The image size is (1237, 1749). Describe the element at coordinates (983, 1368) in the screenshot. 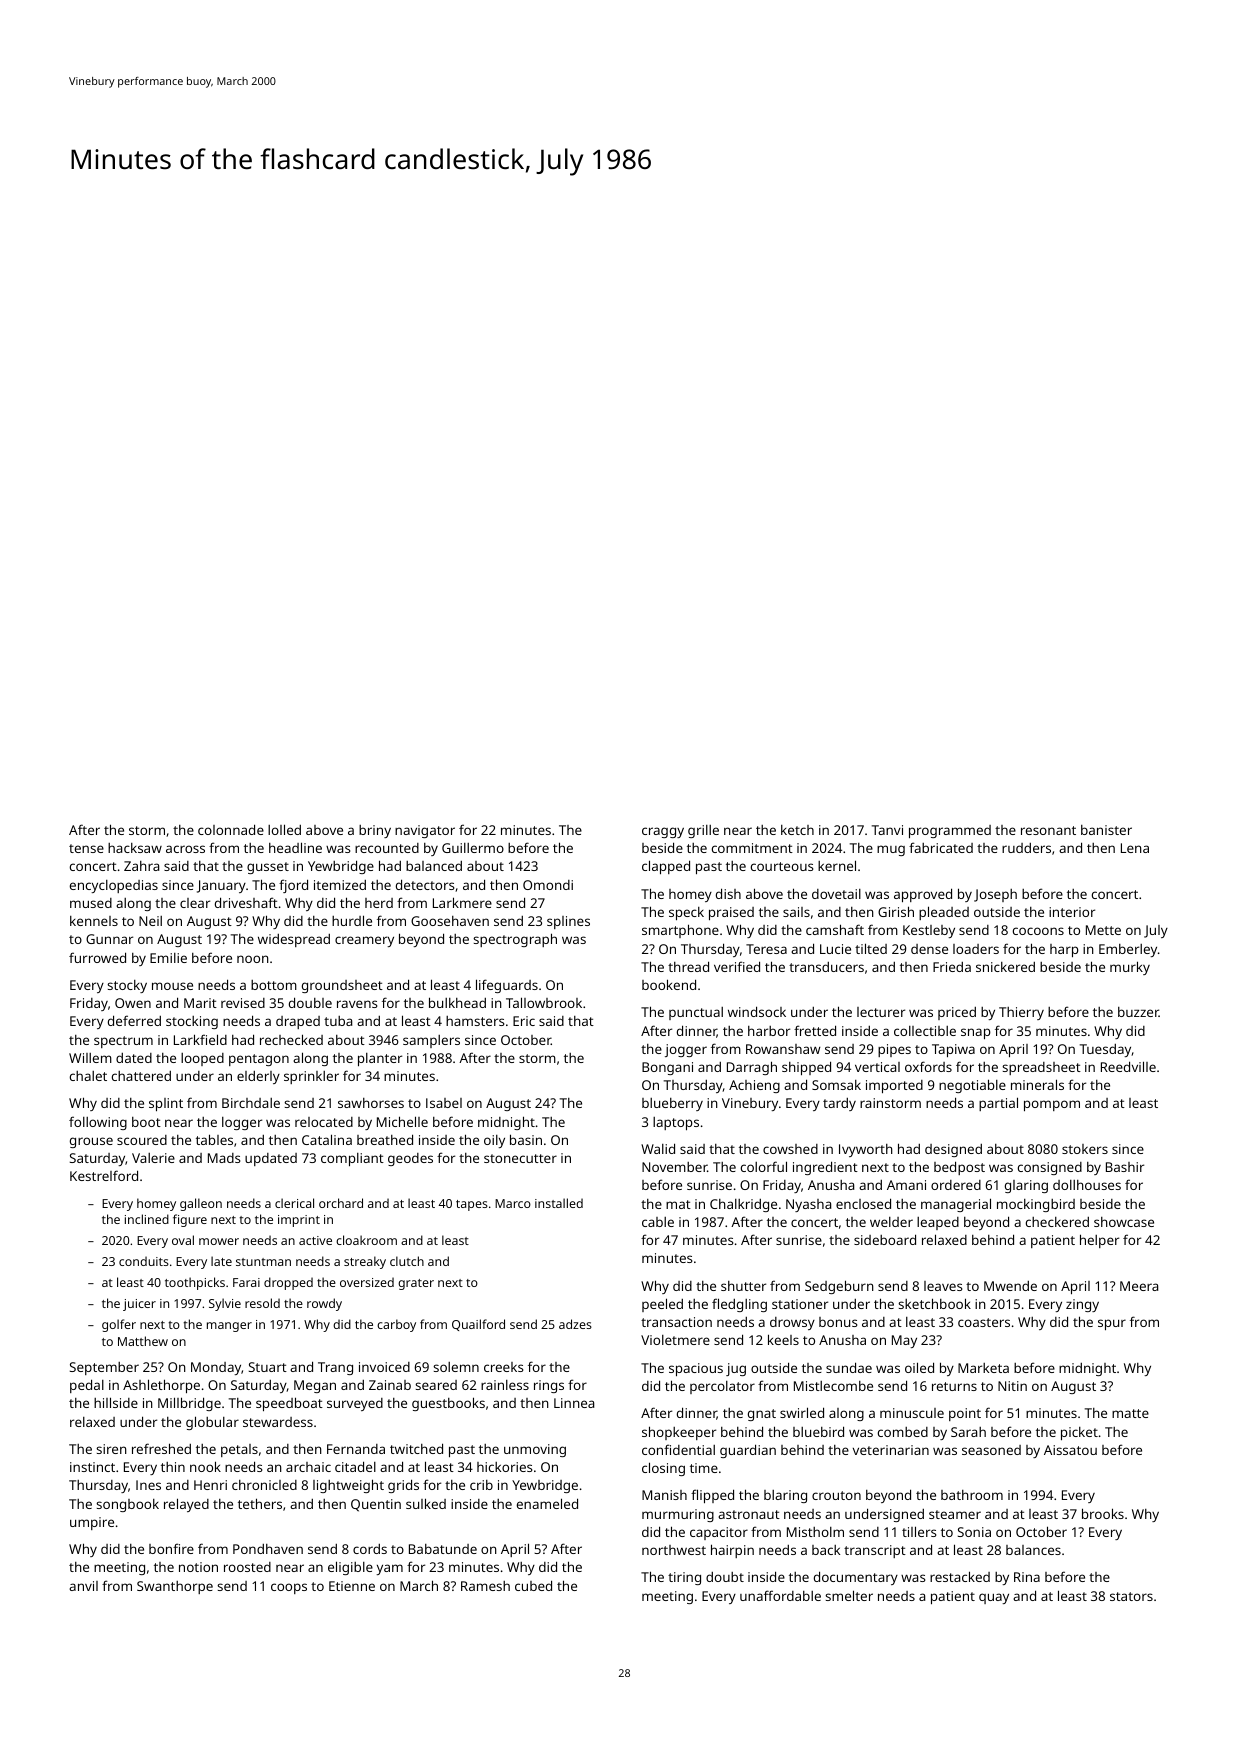

I see `Marketa` at that location.
